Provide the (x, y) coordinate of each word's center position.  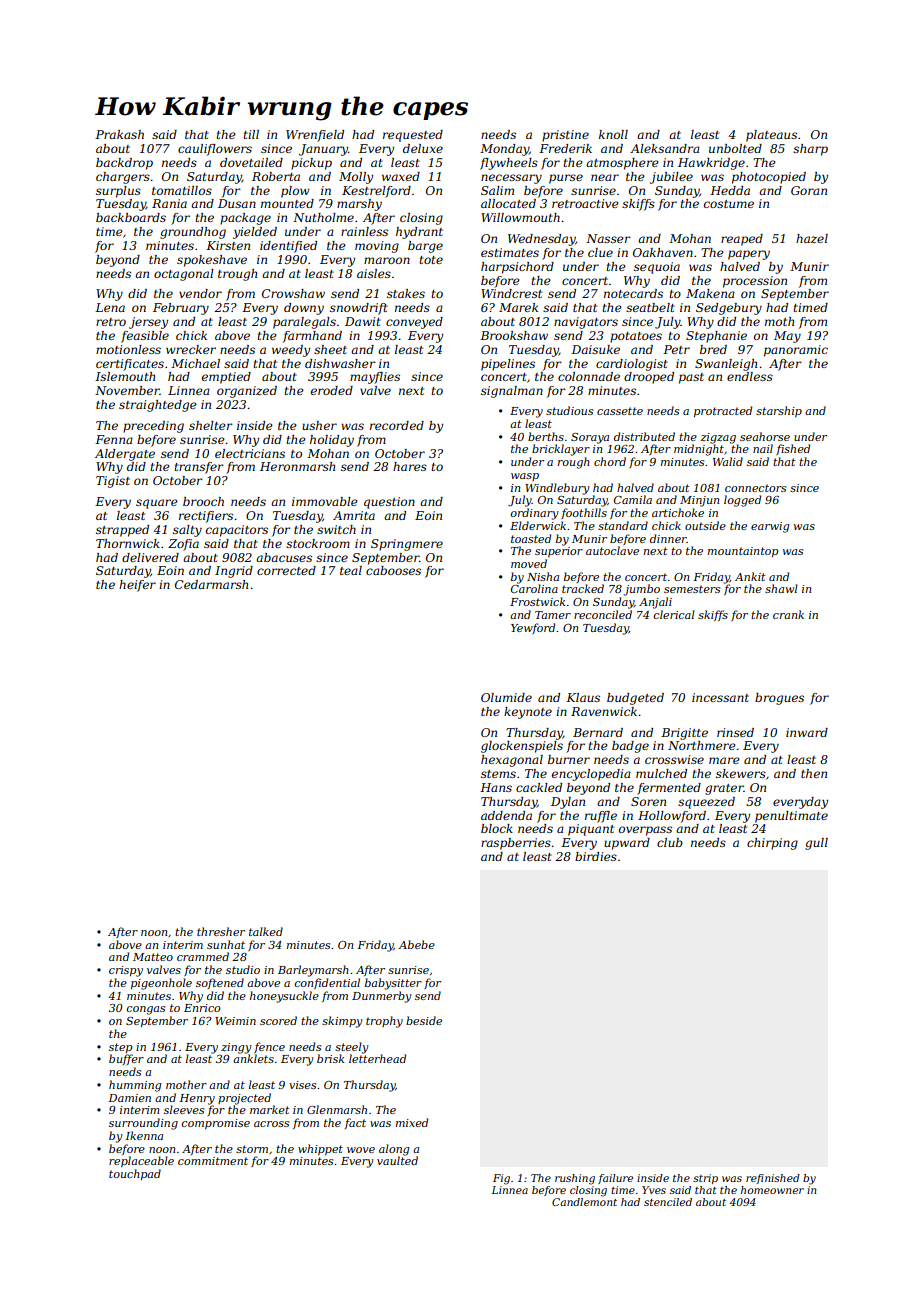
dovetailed (251, 162)
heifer (137, 586)
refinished (773, 1179)
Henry (197, 1099)
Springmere (407, 545)
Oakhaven (663, 252)
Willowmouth (520, 217)
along (394, 1150)
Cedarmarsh (211, 584)
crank (788, 614)
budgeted (635, 699)
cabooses (393, 570)
